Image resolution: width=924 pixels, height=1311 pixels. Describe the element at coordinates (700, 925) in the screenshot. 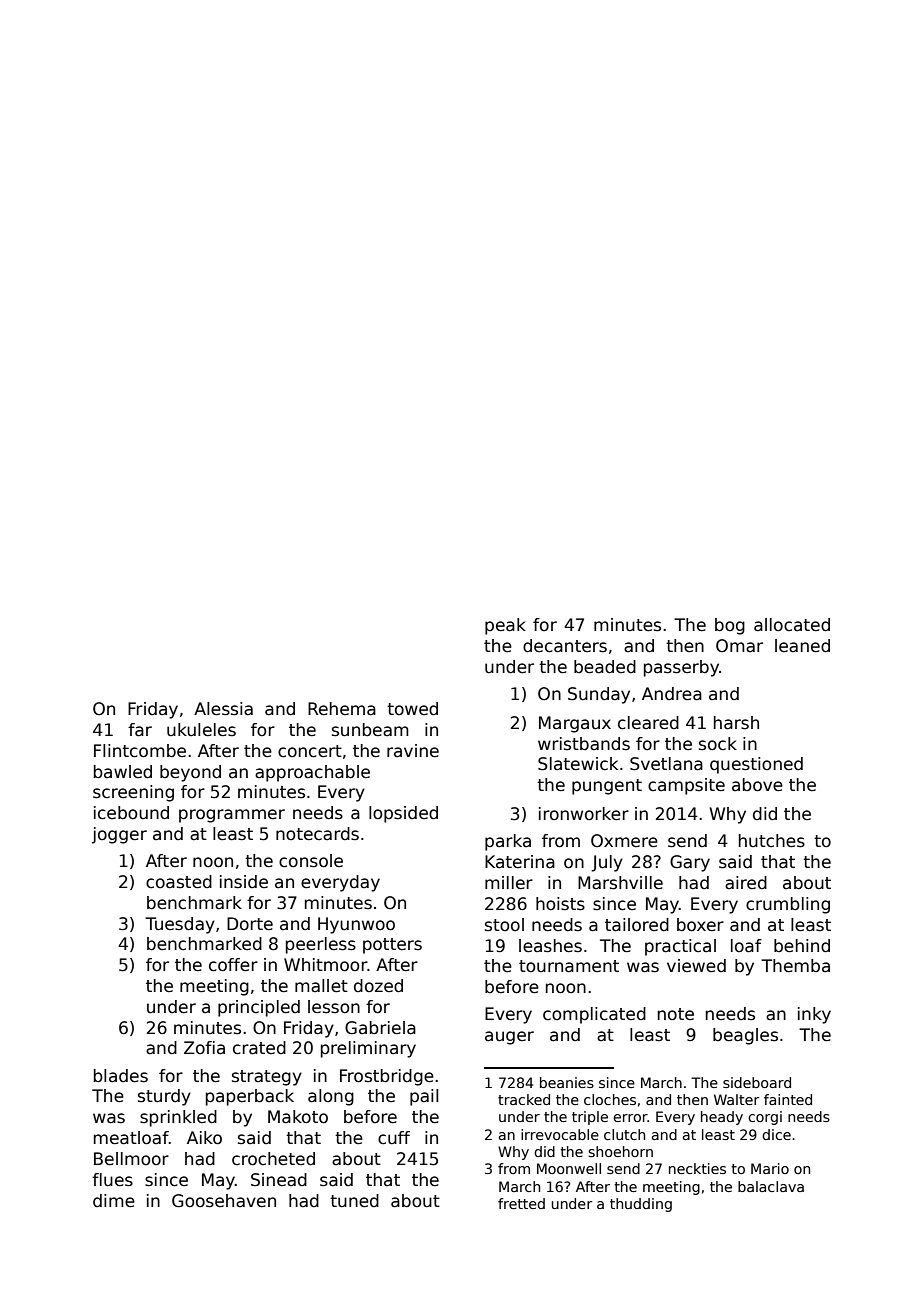

I see `boxer` at that location.
